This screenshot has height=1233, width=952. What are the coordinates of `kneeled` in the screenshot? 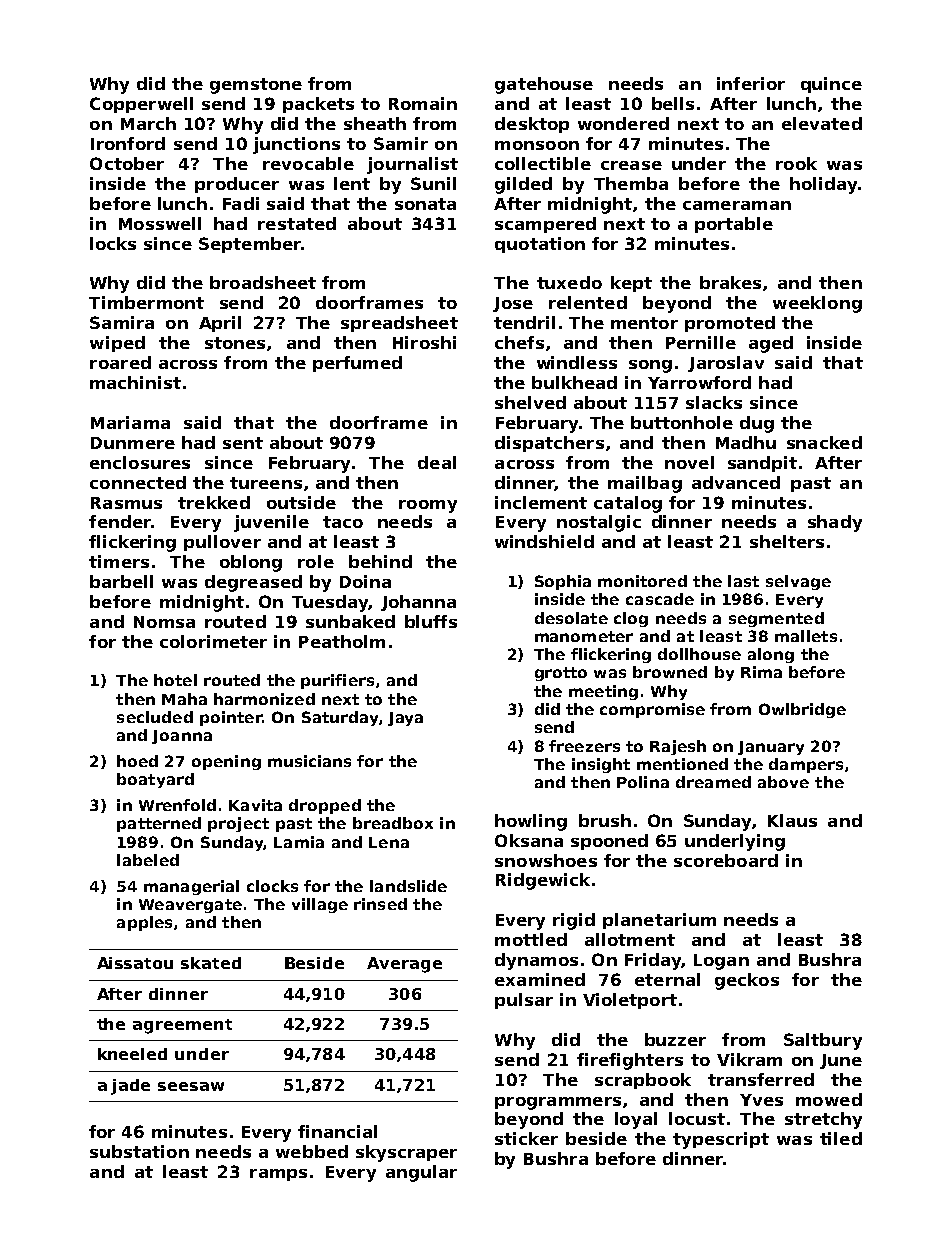 It's located at (132, 1054).
